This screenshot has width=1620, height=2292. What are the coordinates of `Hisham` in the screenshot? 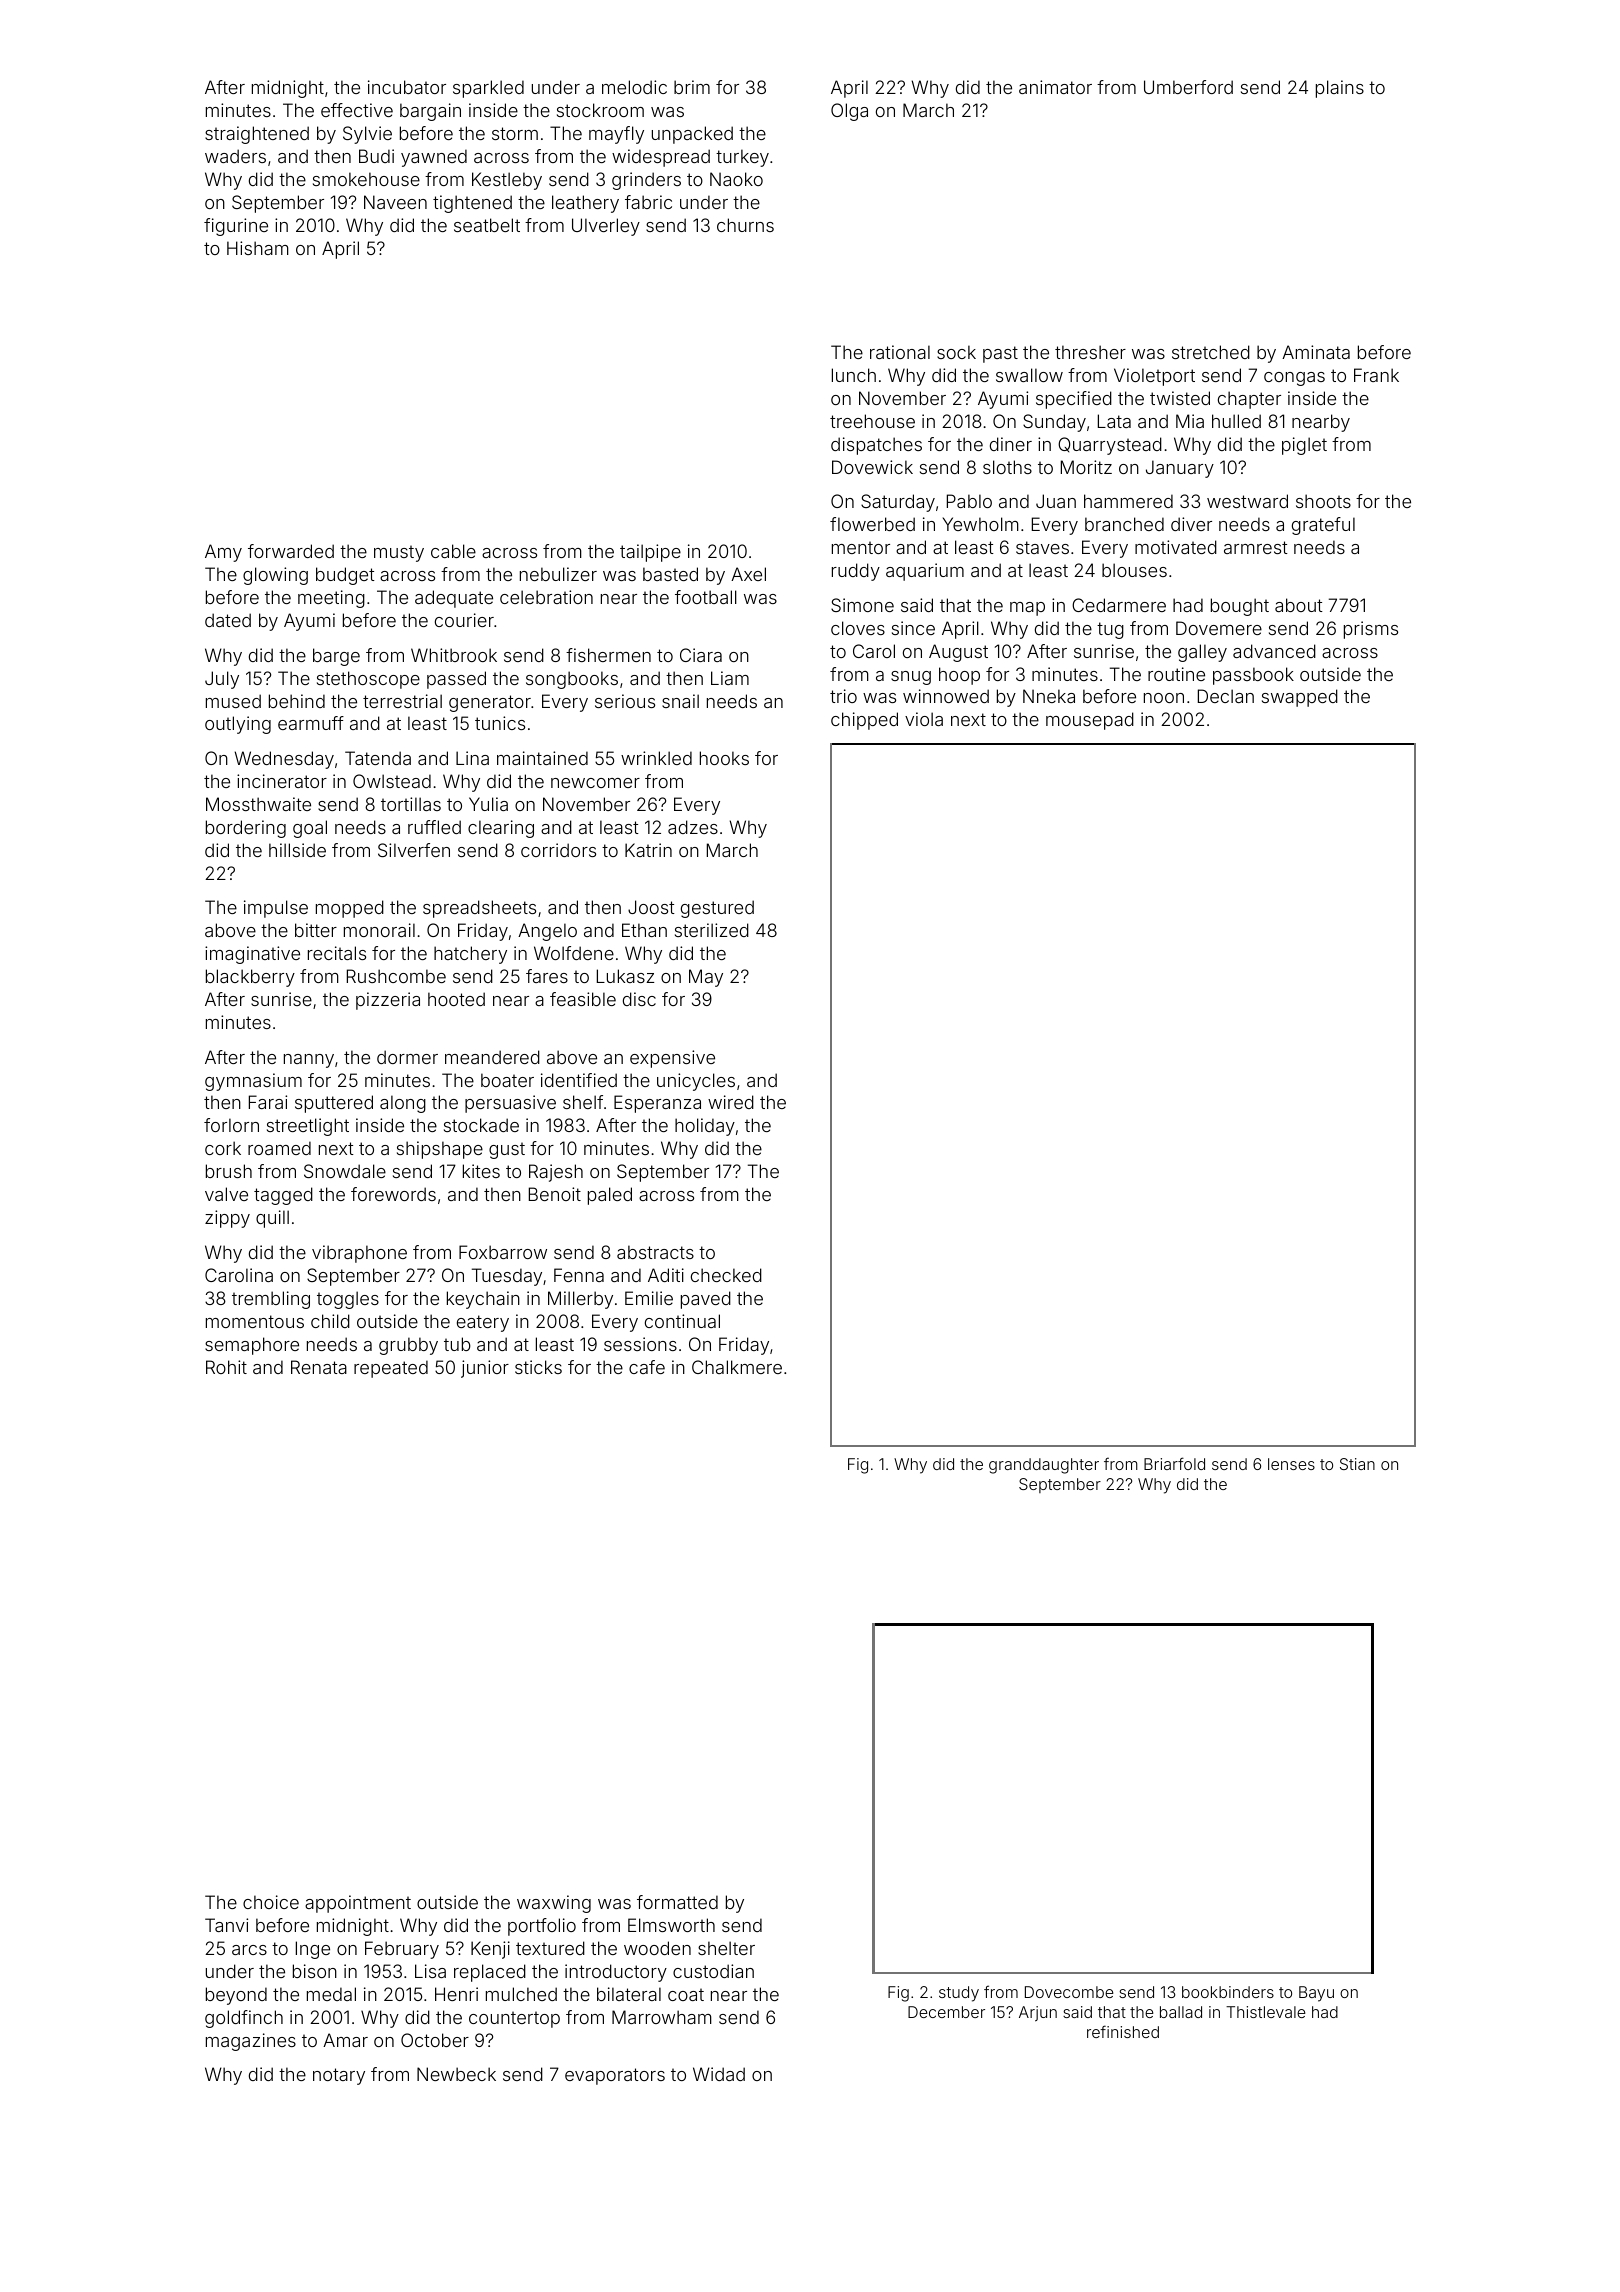 It's located at (258, 248).
